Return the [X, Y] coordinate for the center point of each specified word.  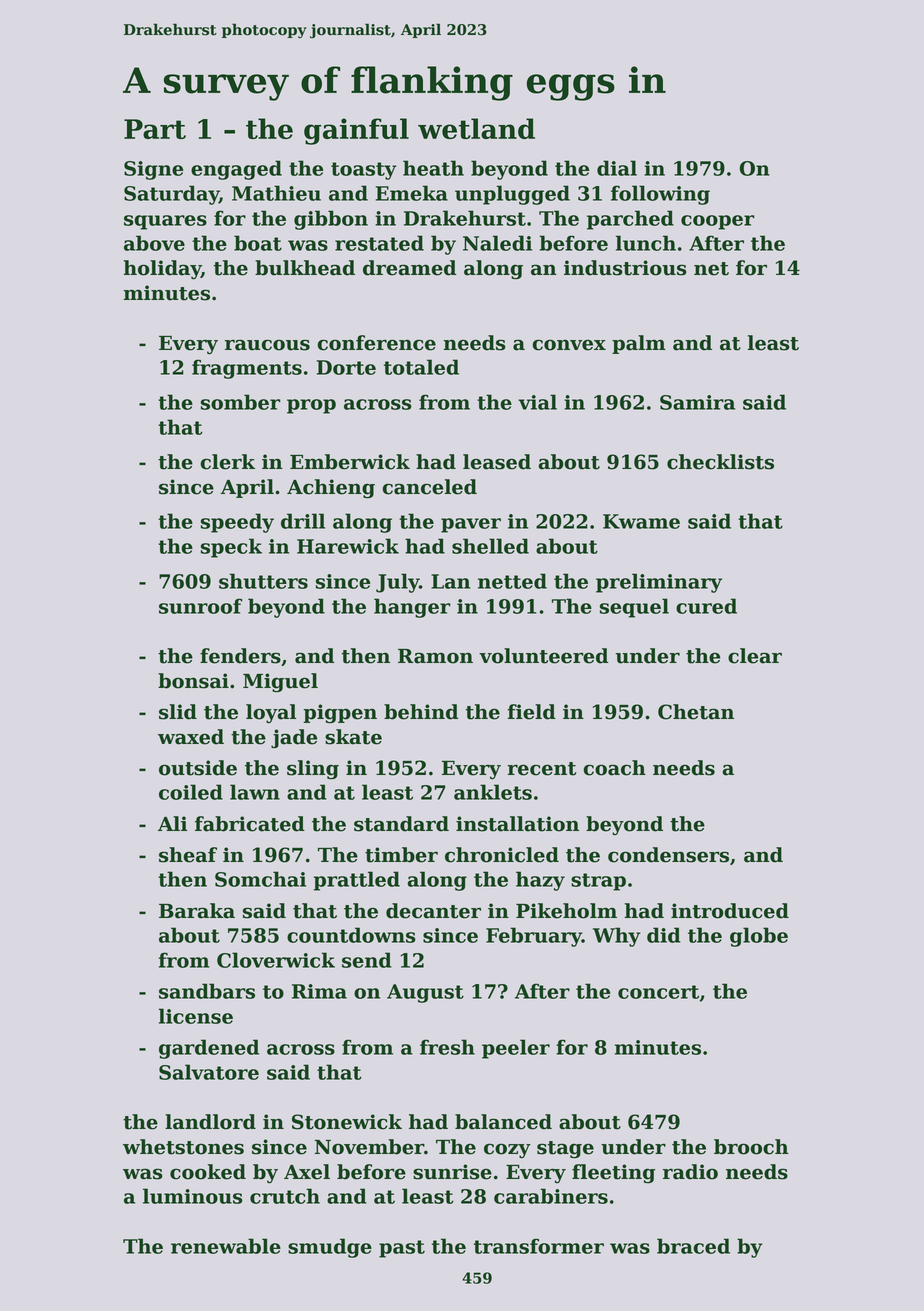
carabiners [551, 1196]
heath [433, 168]
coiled [191, 792]
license [196, 1016]
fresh [447, 1047]
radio [690, 1172]
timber [401, 855]
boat [258, 243]
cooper [718, 222]
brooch [751, 1147]
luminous [193, 1196]
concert [658, 992]
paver [471, 525]
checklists [720, 462]
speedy [237, 523]
